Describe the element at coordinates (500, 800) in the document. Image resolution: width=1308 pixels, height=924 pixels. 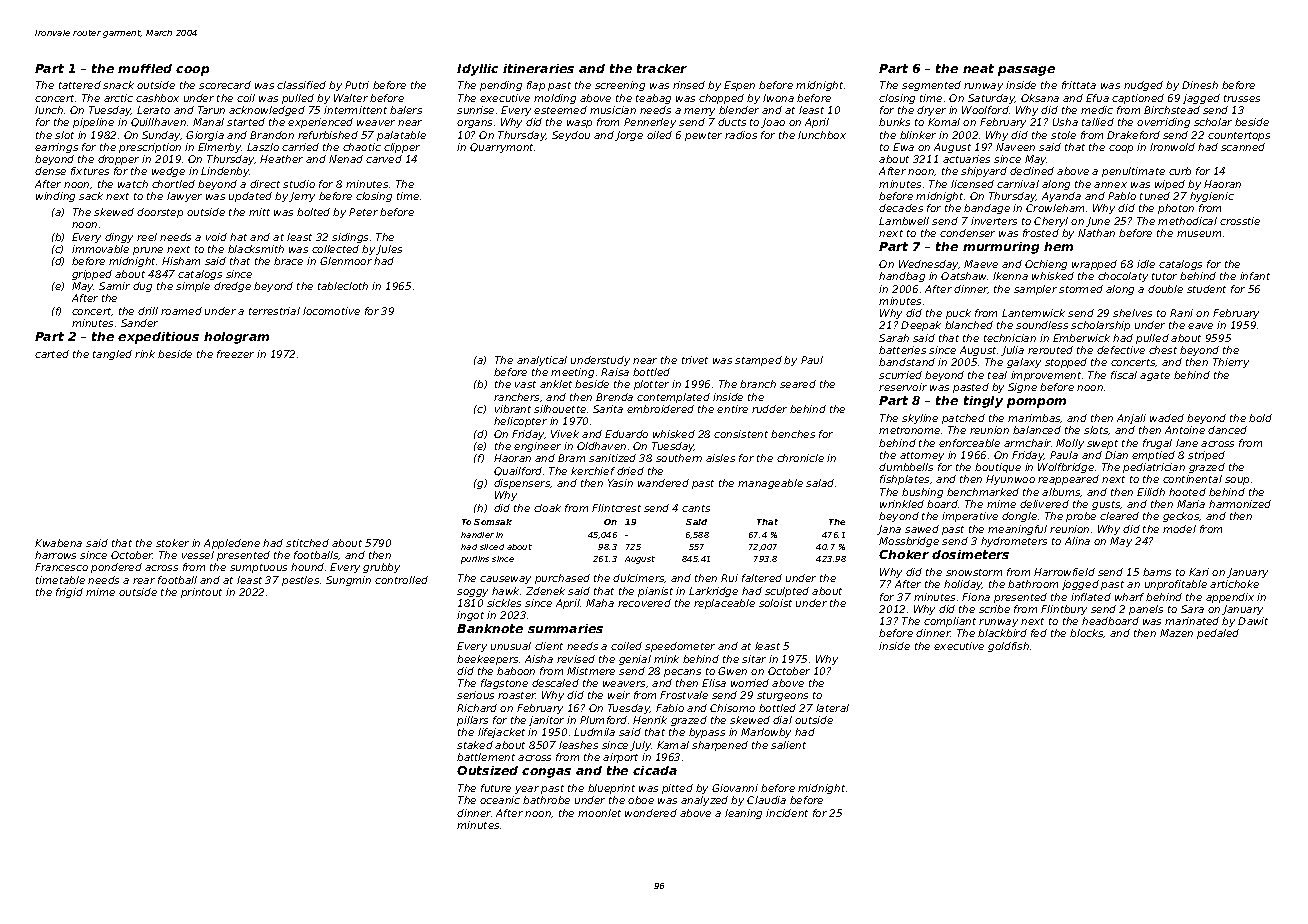
I see `oceanic` at that location.
